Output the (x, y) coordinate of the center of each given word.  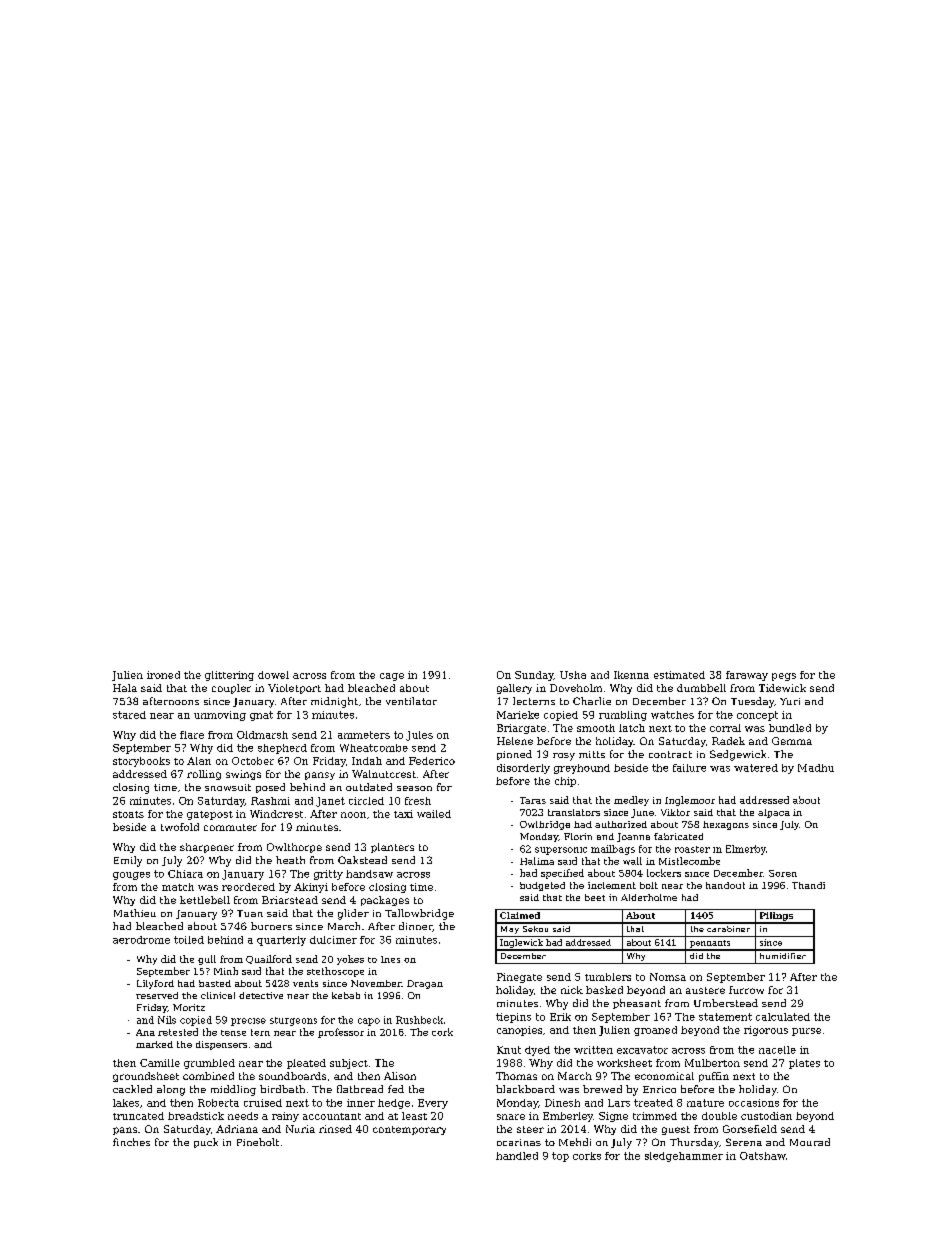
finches (131, 1142)
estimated (679, 675)
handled (517, 1156)
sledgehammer (684, 1157)
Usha (573, 675)
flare (192, 735)
